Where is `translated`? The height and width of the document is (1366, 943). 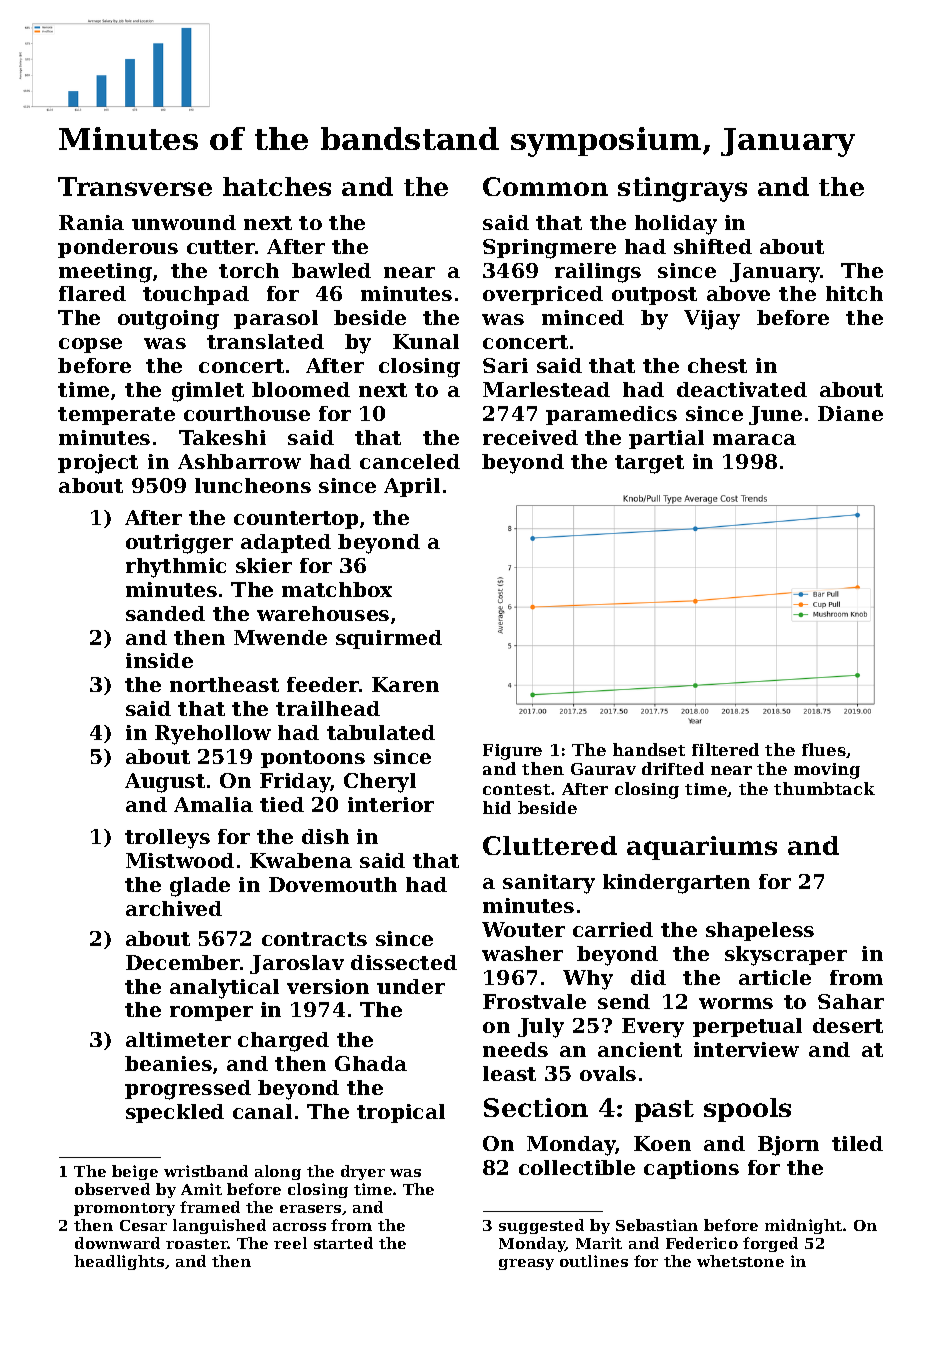
translated is located at coordinates (265, 341).
